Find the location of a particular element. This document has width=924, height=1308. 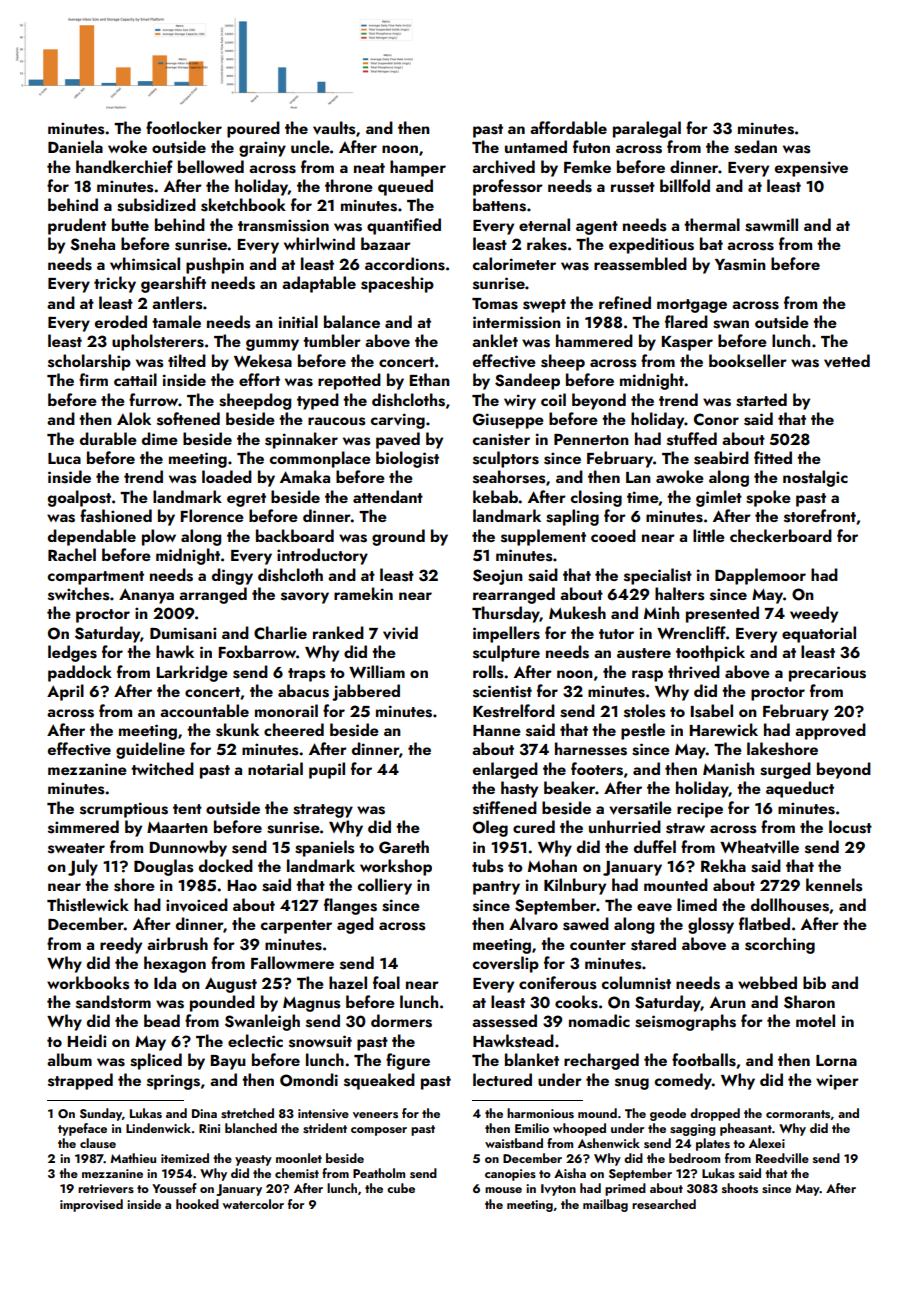

researched is located at coordinates (664, 1204).
